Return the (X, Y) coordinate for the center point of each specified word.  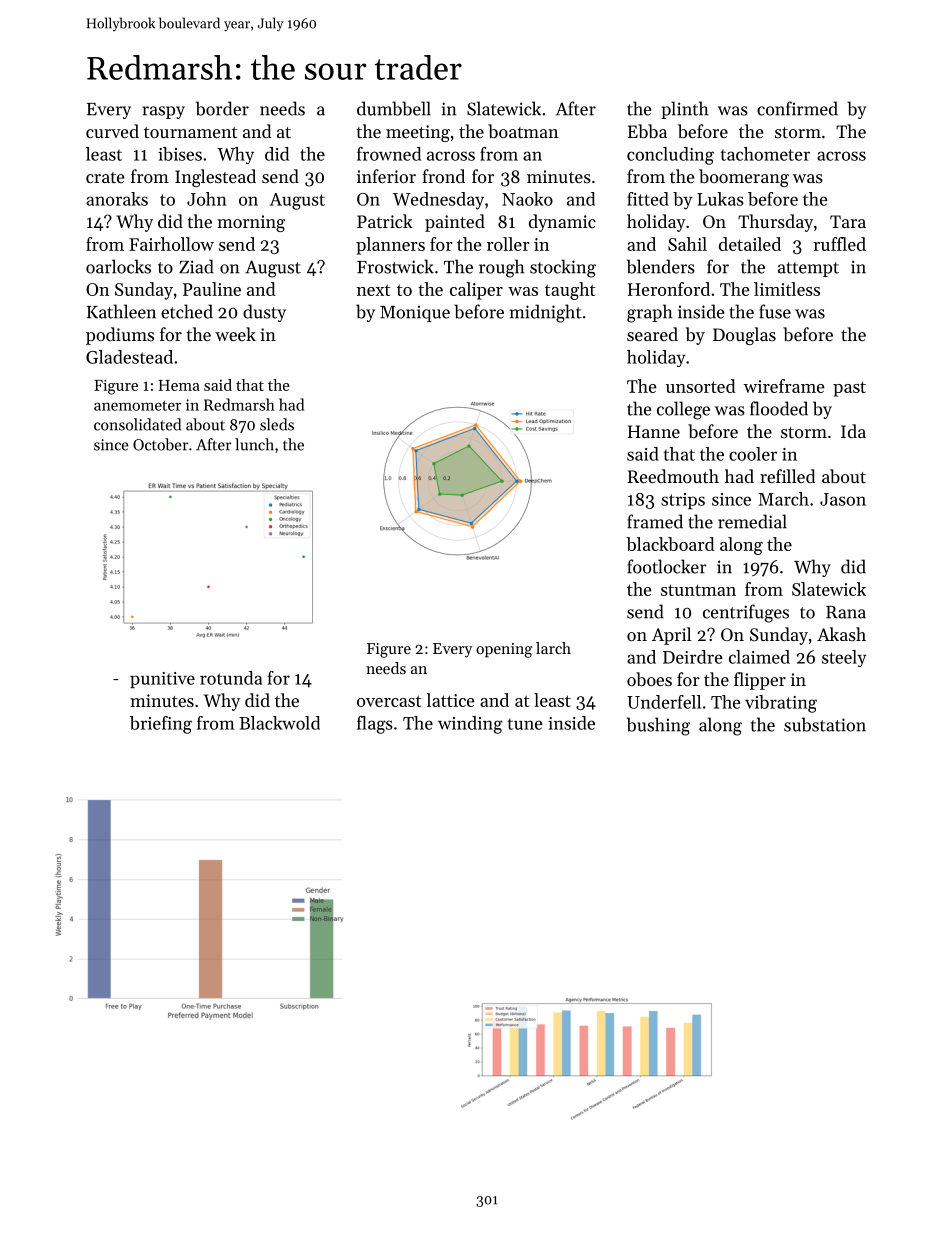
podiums (120, 336)
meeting (418, 133)
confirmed (797, 108)
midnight (546, 313)
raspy (163, 112)
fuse (775, 311)
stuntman (698, 590)
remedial (752, 521)
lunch (254, 444)
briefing (161, 725)
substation (825, 724)
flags (375, 725)
